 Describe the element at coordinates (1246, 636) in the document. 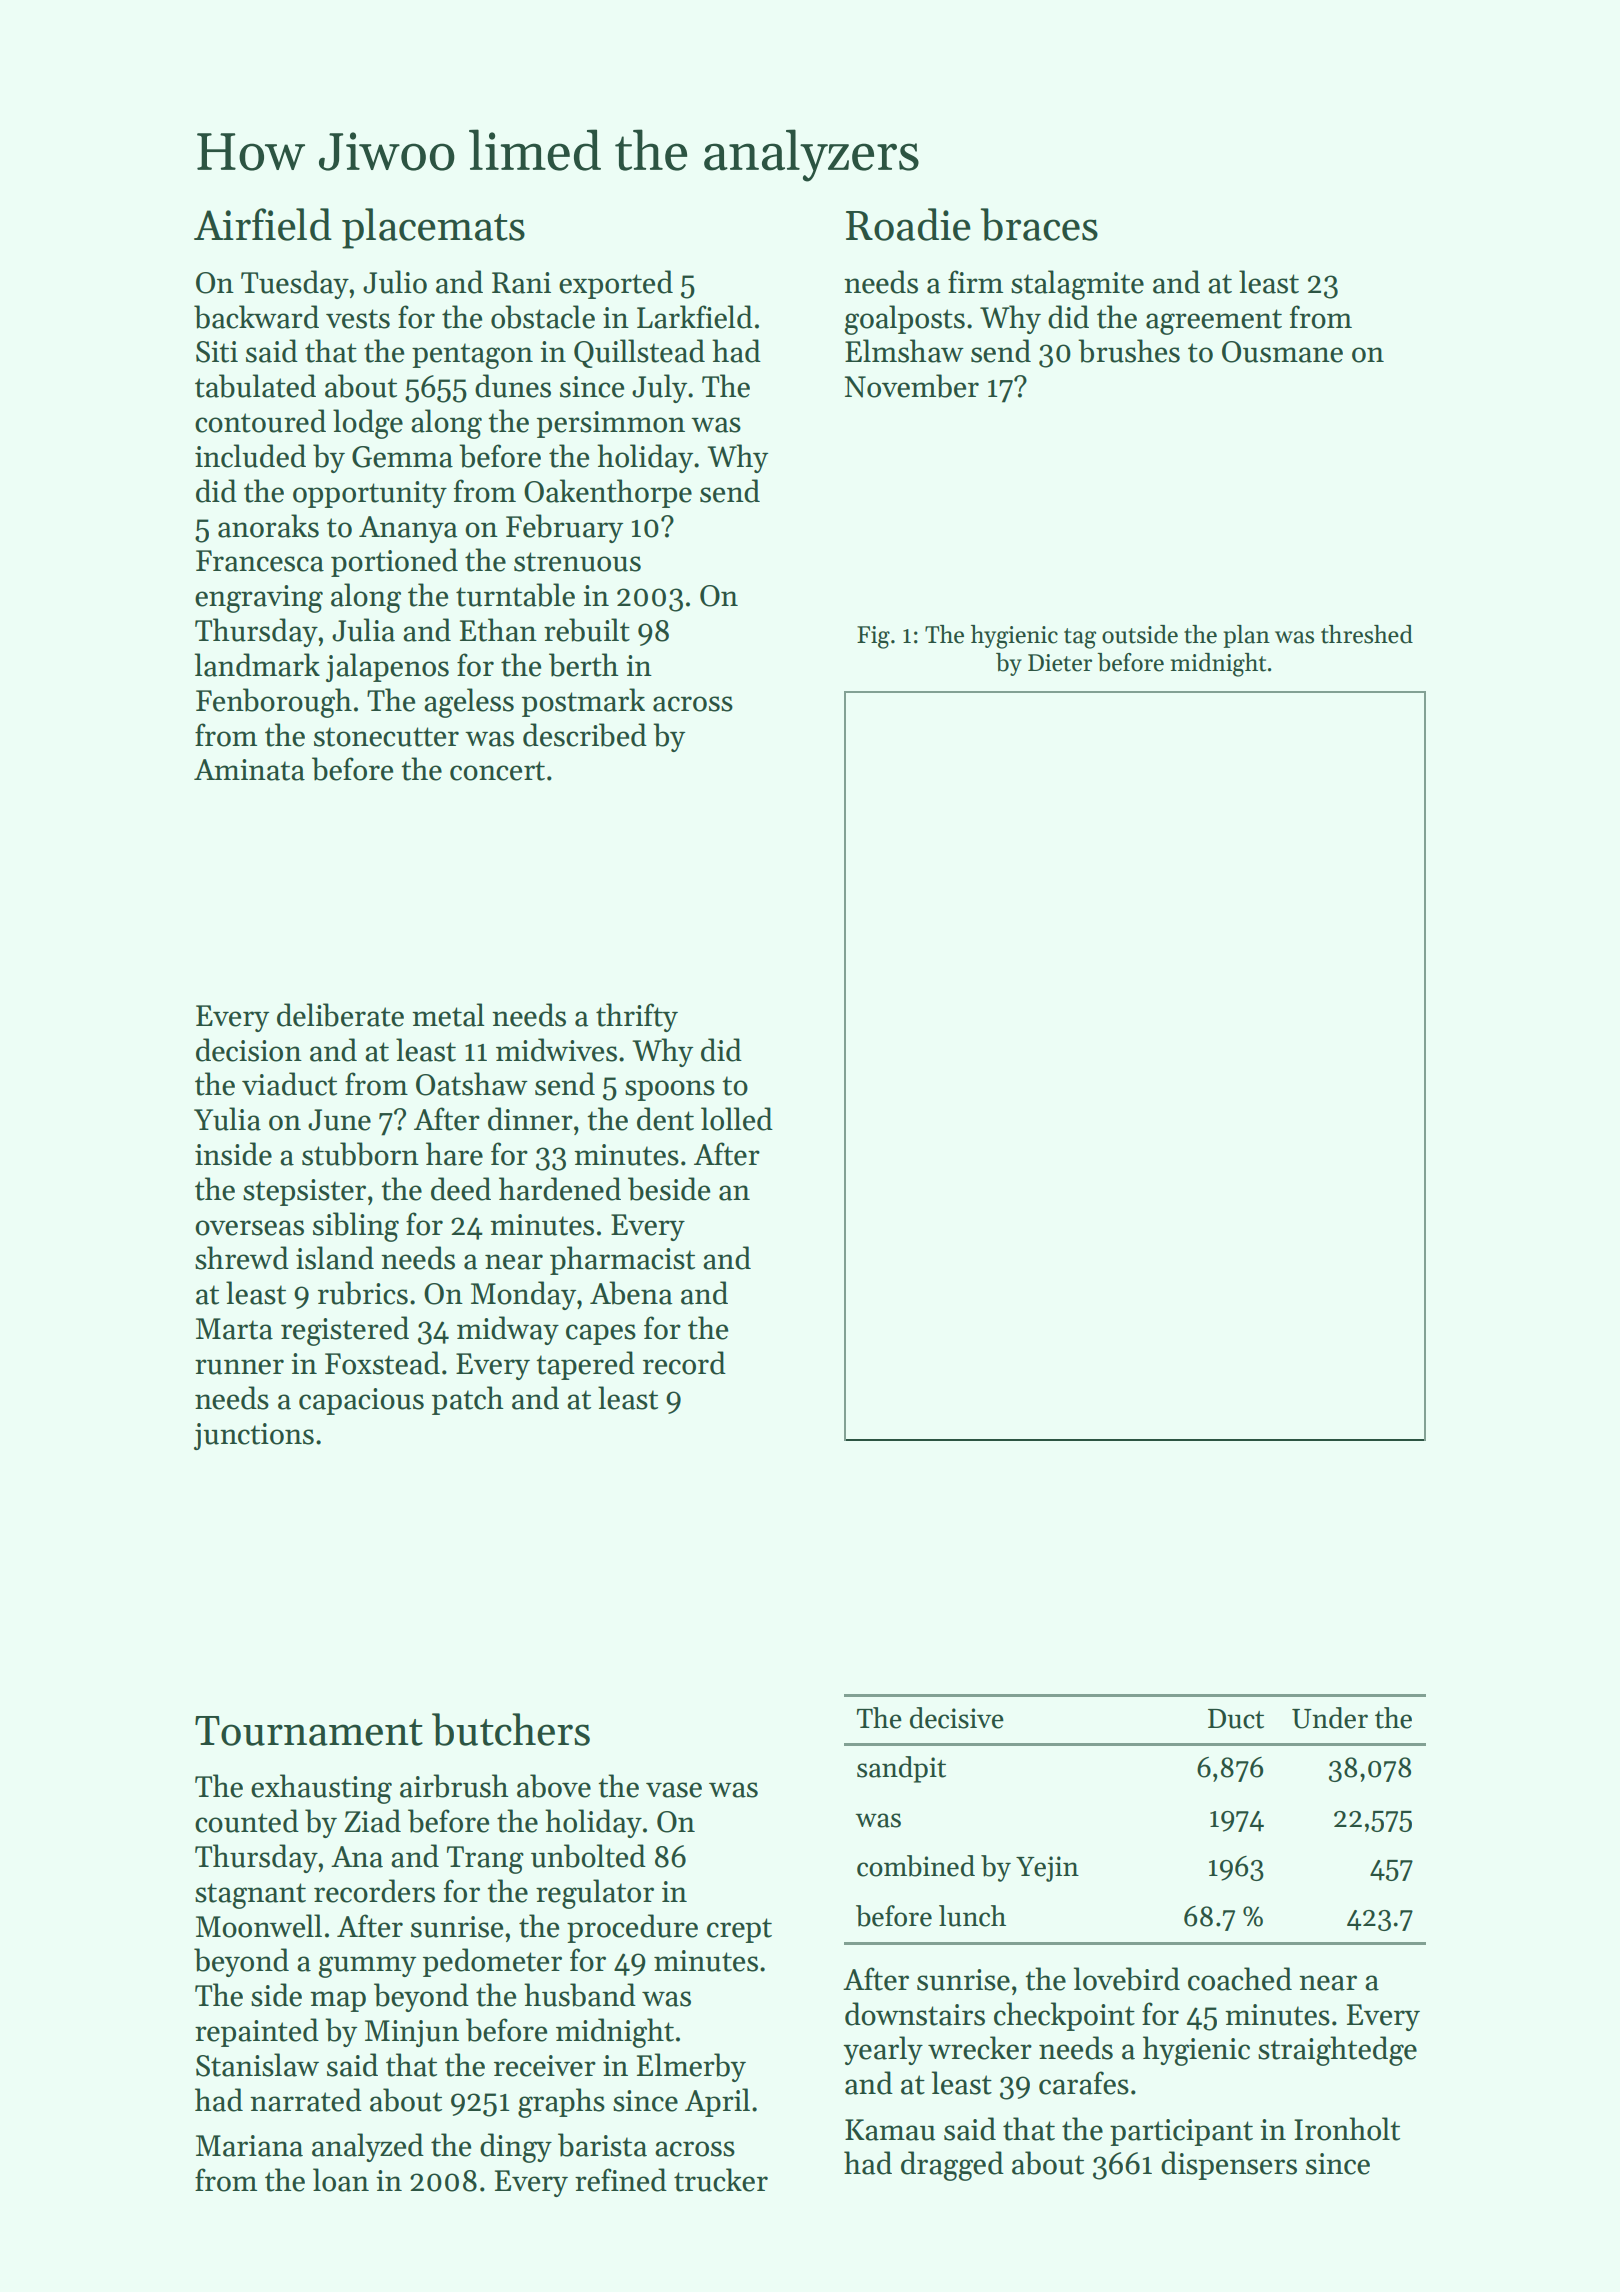

I see `plan` at that location.
